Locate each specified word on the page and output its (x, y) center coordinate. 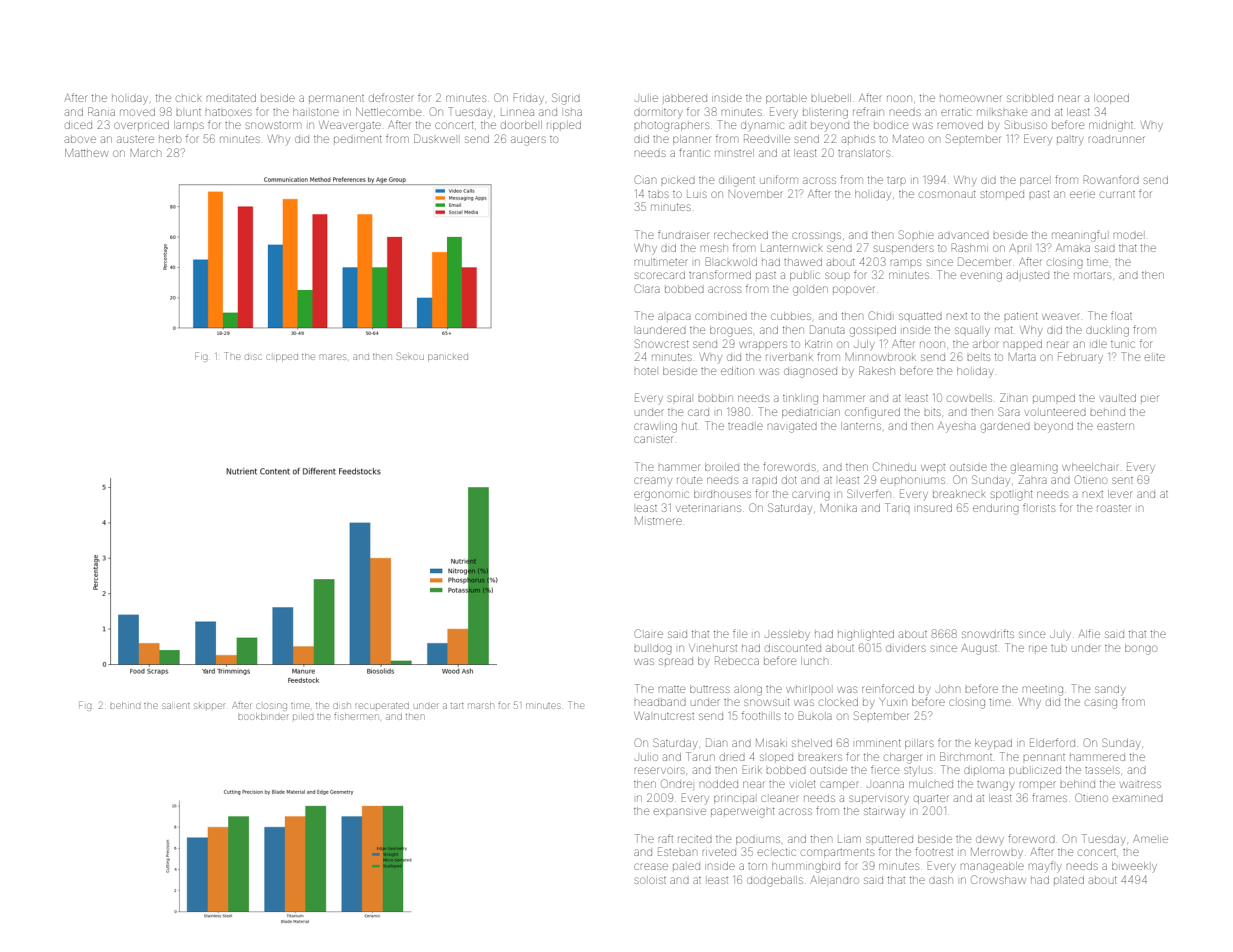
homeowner (970, 98)
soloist (650, 880)
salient (176, 706)
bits (933, 412)
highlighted (866, 635)
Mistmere (658, 521)
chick (189, 98)
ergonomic (661, 496)
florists (1039, 507)
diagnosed (810, 373)
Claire (649, 633)
